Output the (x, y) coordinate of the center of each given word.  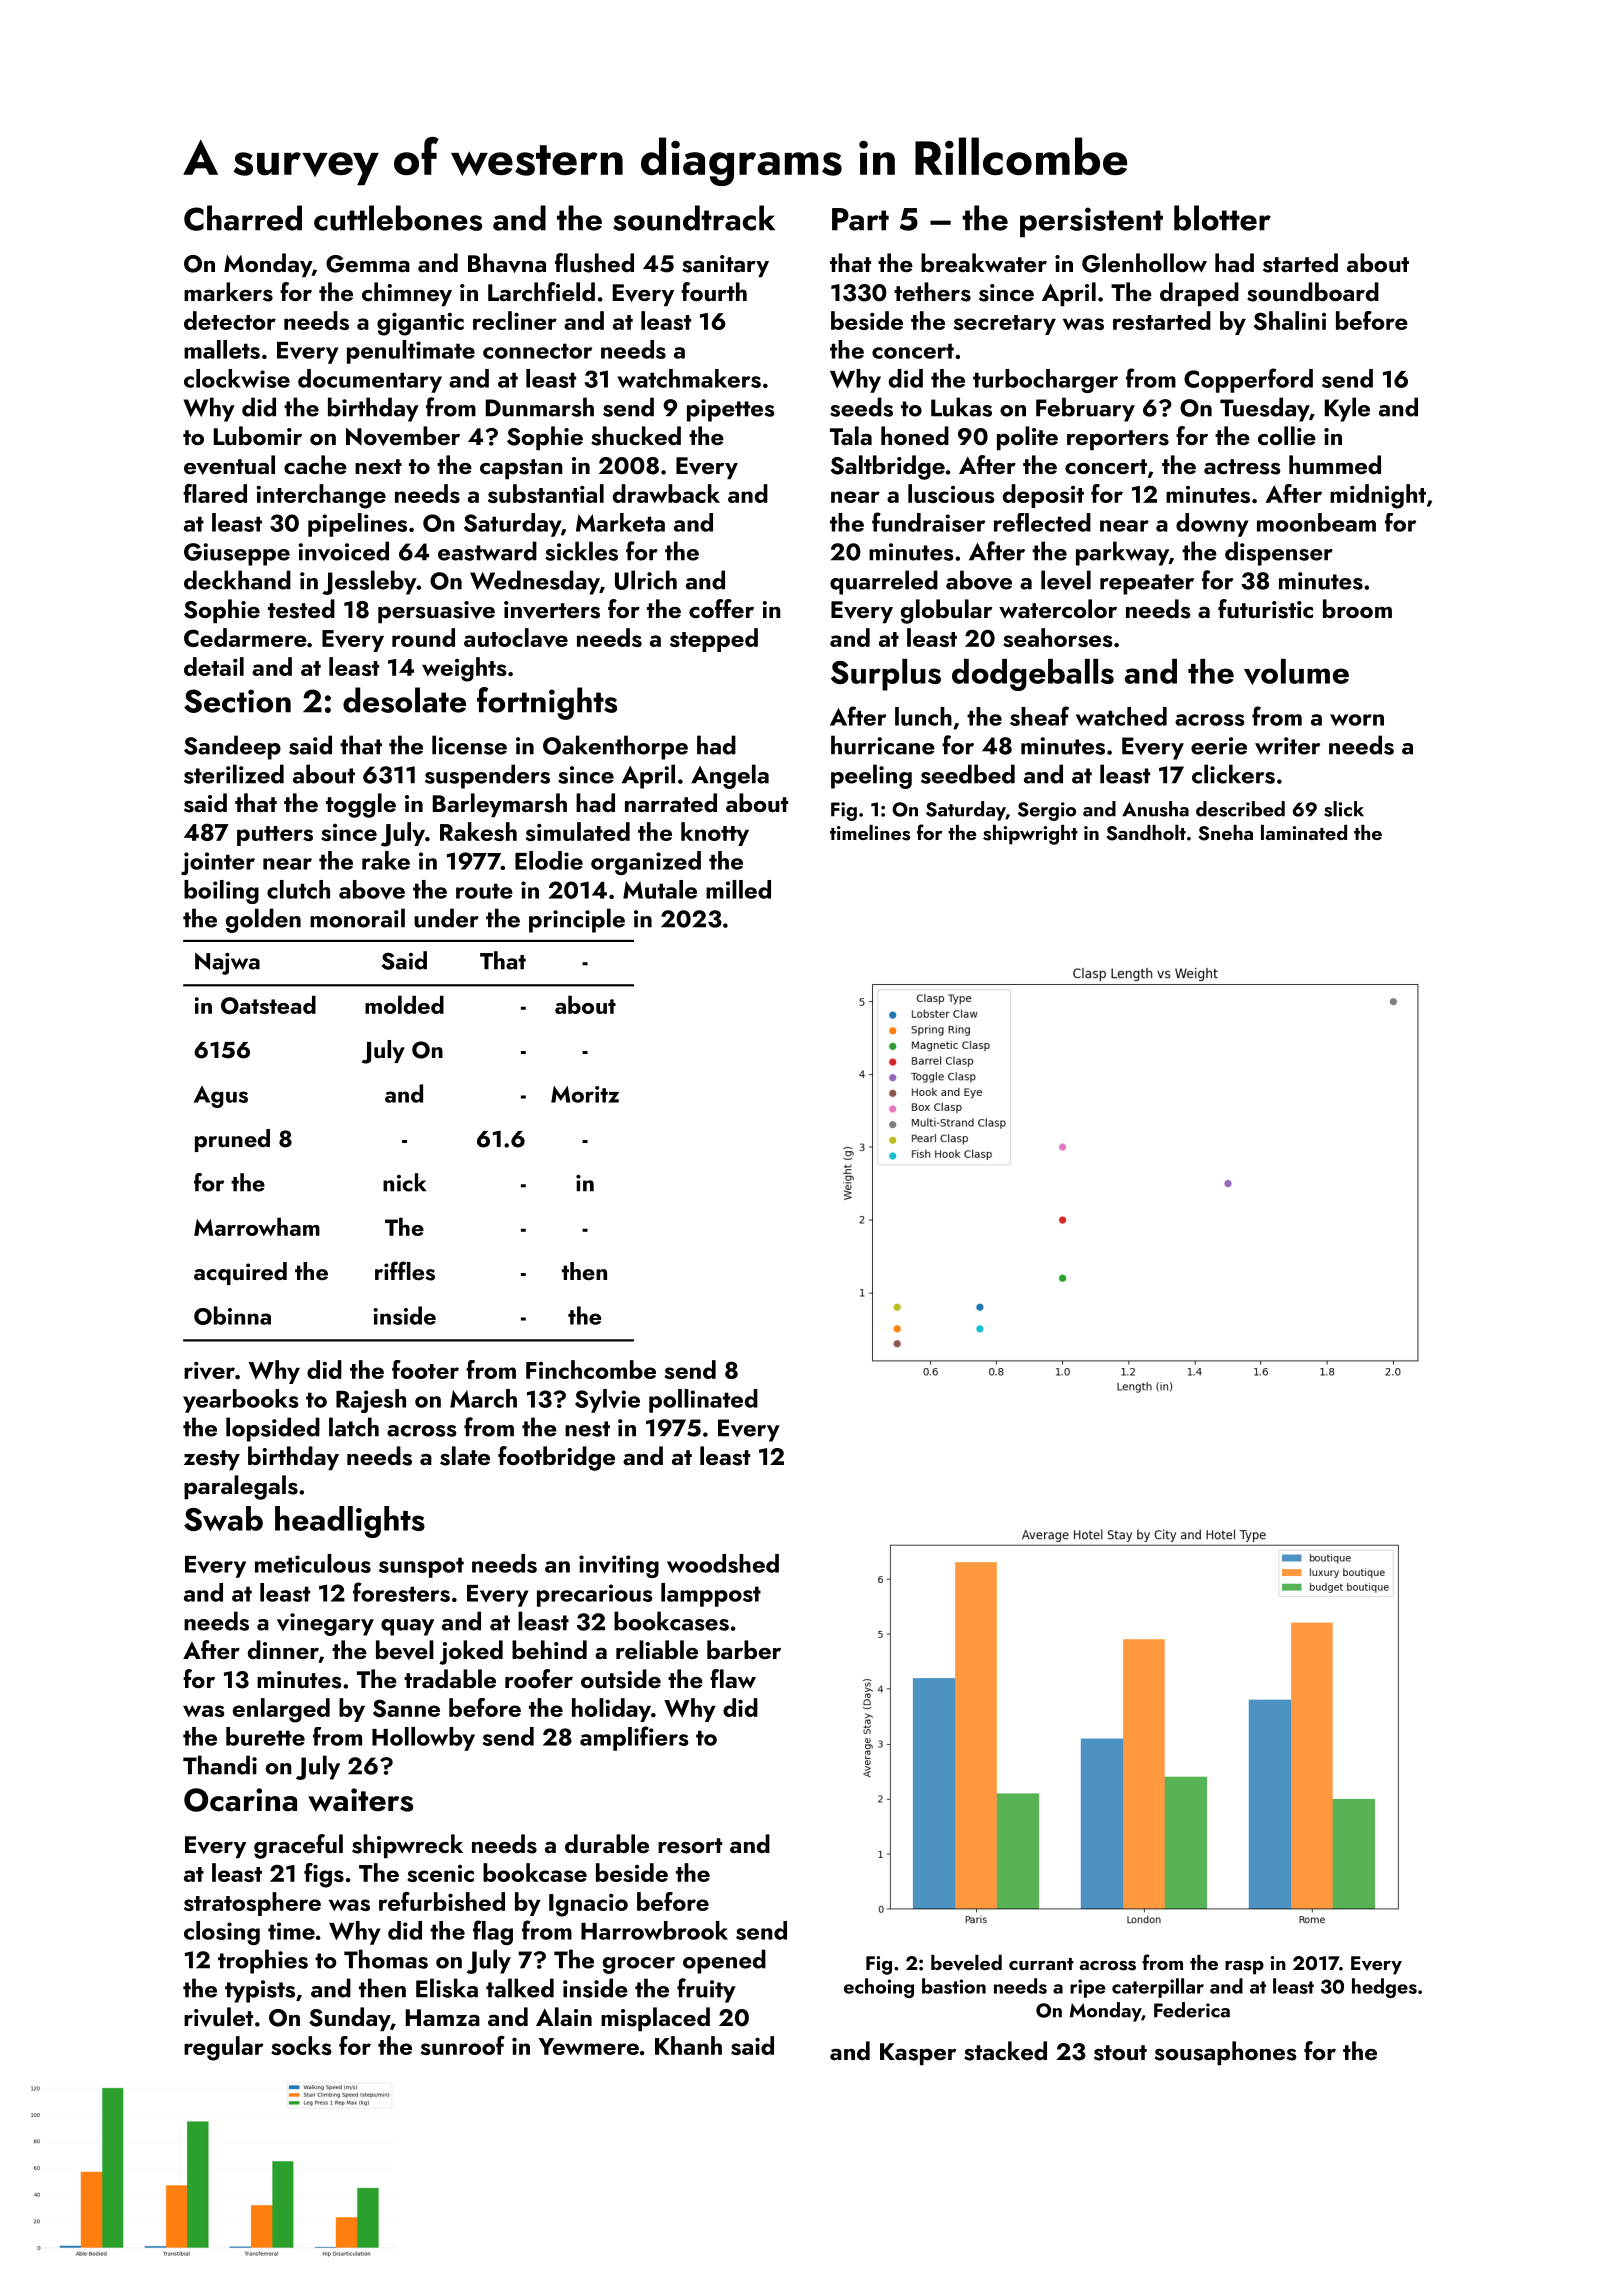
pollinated (703, 1401)
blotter (1222, 218)
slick (1344, 809)
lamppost (711, 1595)
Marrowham (257, 1226)
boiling (221, 892)
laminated (1304, 832)
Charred (243, 218)
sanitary (725, 266)
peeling (871, 776)
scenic (440, 1873)
